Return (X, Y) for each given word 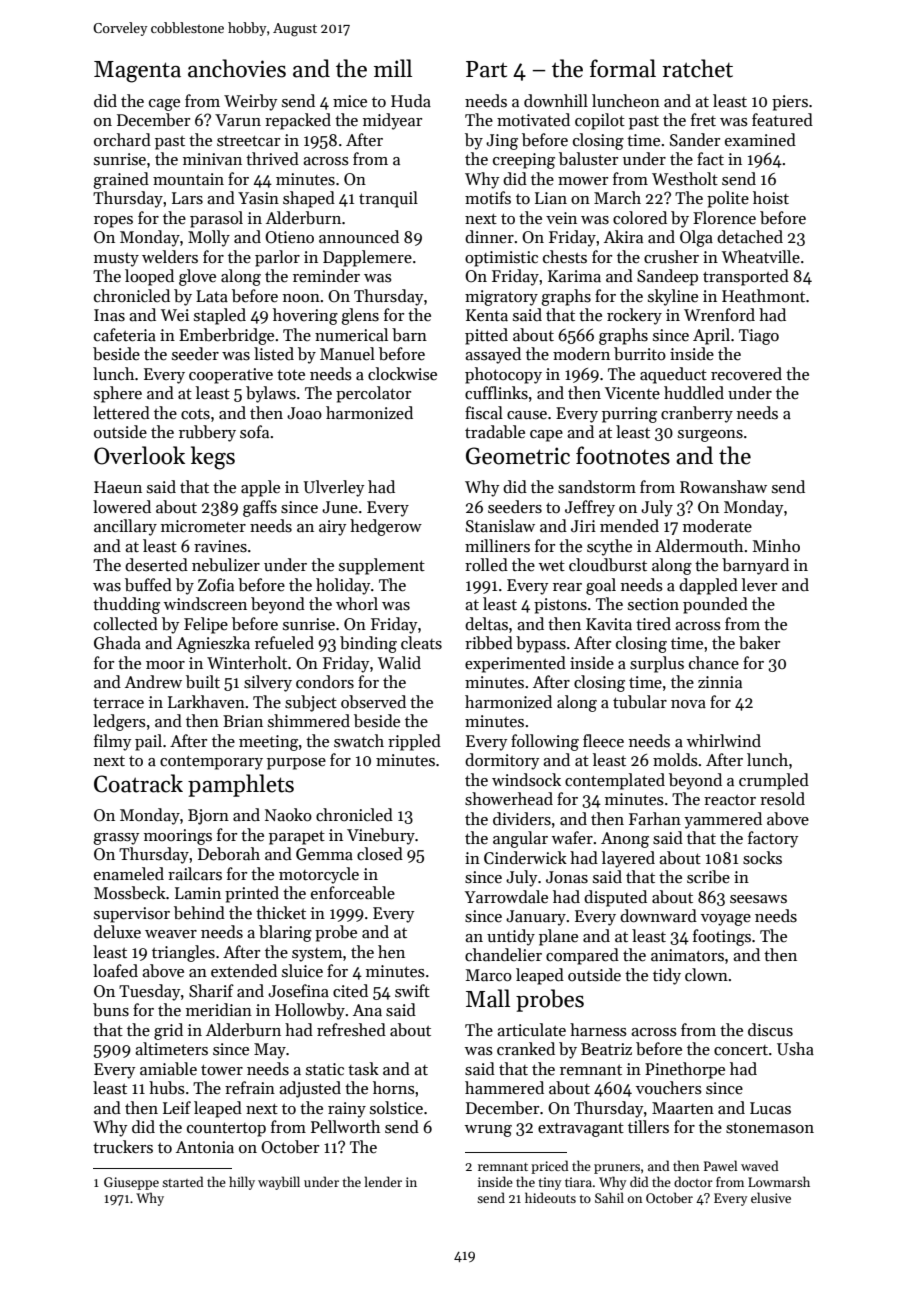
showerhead (509, 799)
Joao (304, 413)
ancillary (125, 527)
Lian (551, 198)
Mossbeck (130, 893)
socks (762, 858)
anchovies (237, 68)
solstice (396, 1108)
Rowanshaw (723, 487)
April (711, 336)
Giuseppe (131, 1183)
